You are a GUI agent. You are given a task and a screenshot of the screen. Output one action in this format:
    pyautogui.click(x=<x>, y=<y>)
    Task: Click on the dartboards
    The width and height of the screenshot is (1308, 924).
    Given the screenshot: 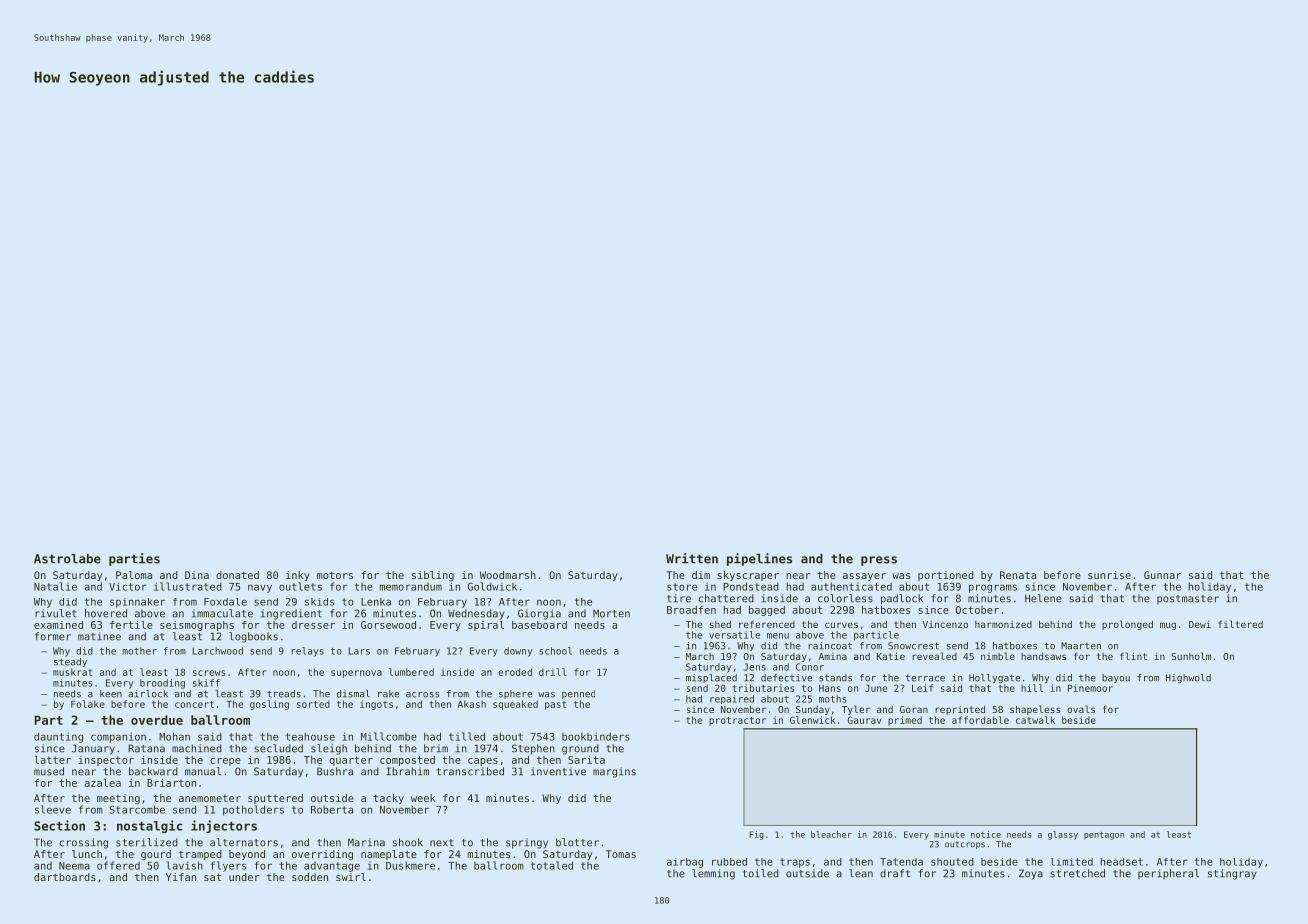 What is the action you would take?
    pyautogui.click(x=65, y=877)
